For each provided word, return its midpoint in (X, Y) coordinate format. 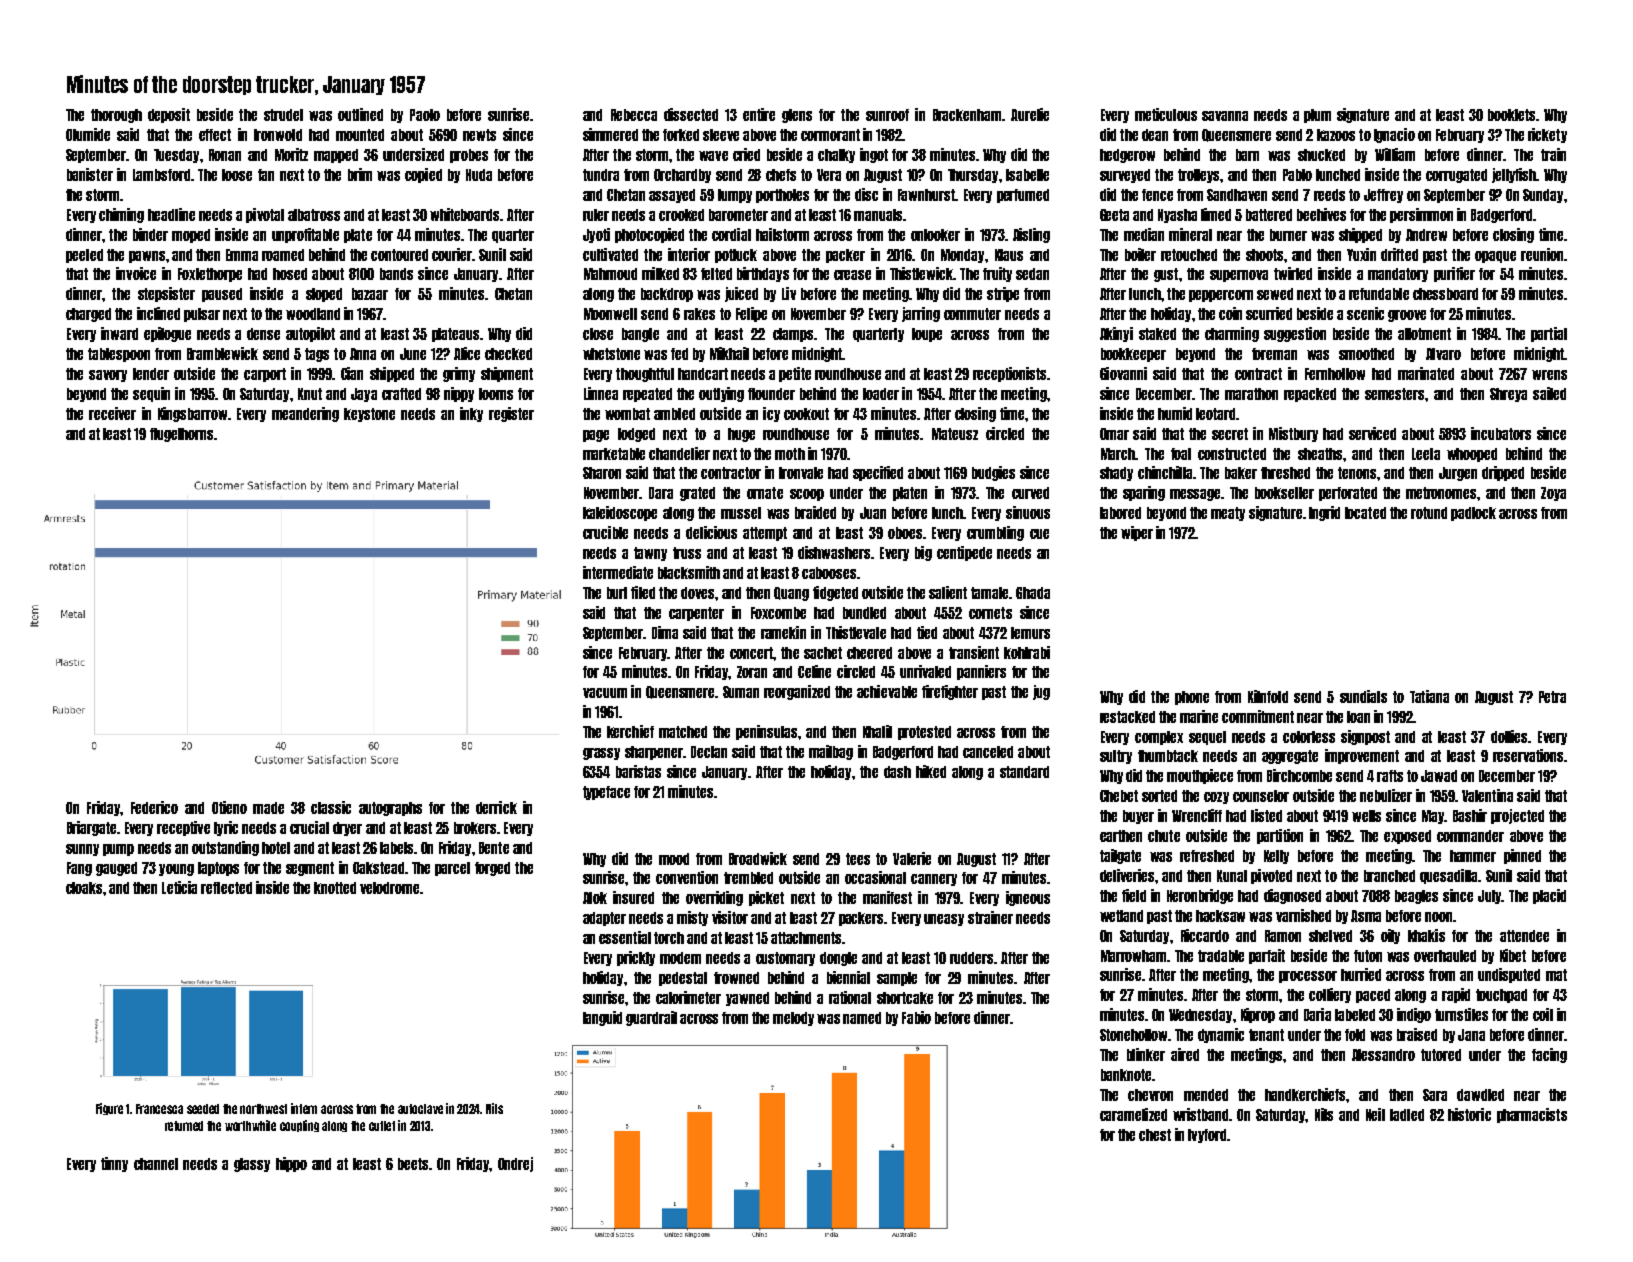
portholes (782, 196)
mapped (336, 156)
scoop (807, 495)
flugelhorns (181, 435)
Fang (79, 869)
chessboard (1445, 294)
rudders (971, 958)
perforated (1348, 494)
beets (413, 1164)
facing (1549, 1055)
